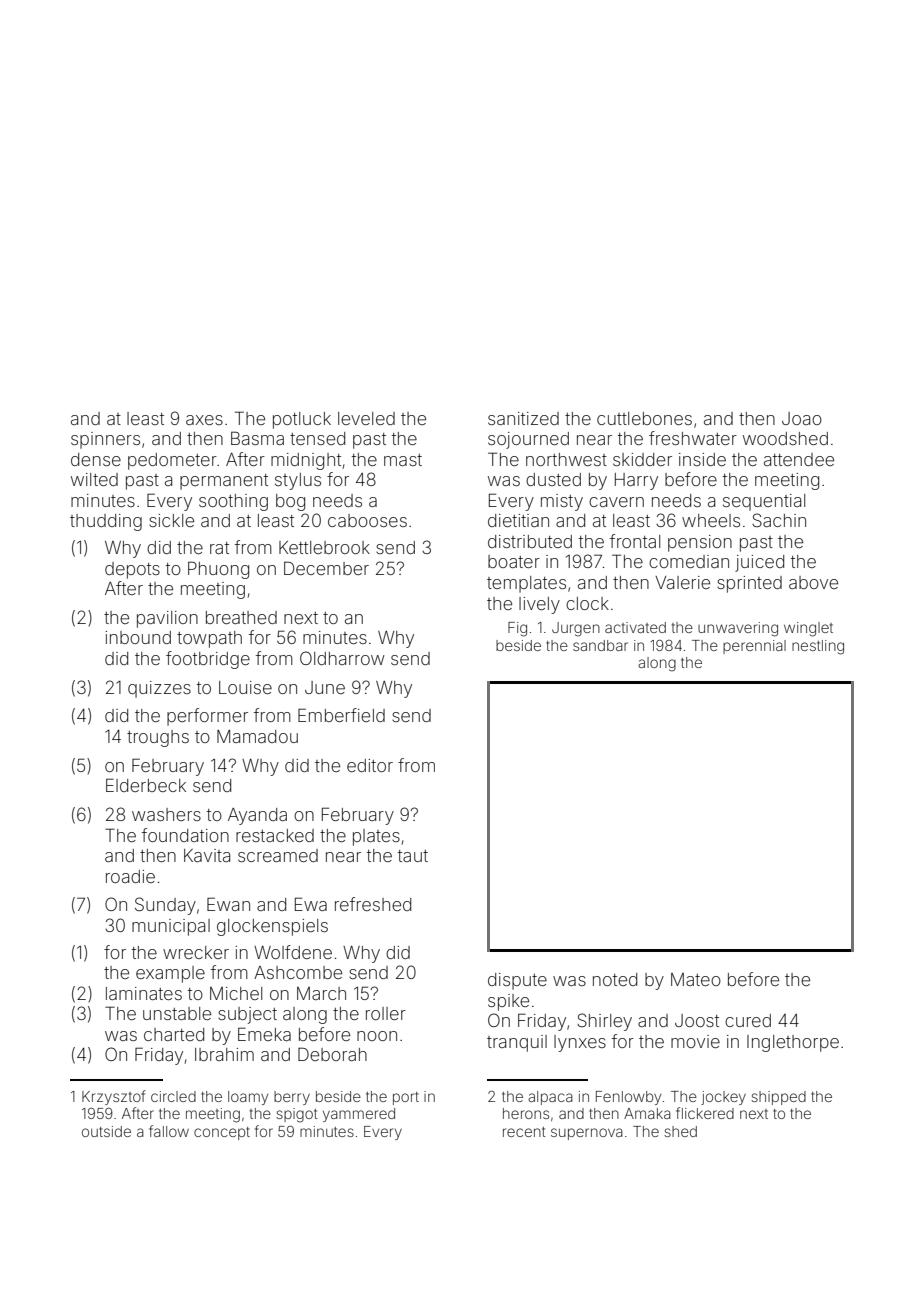 This document has width=924, height=1311. I want to click on Mateo, so click(696, 979).
